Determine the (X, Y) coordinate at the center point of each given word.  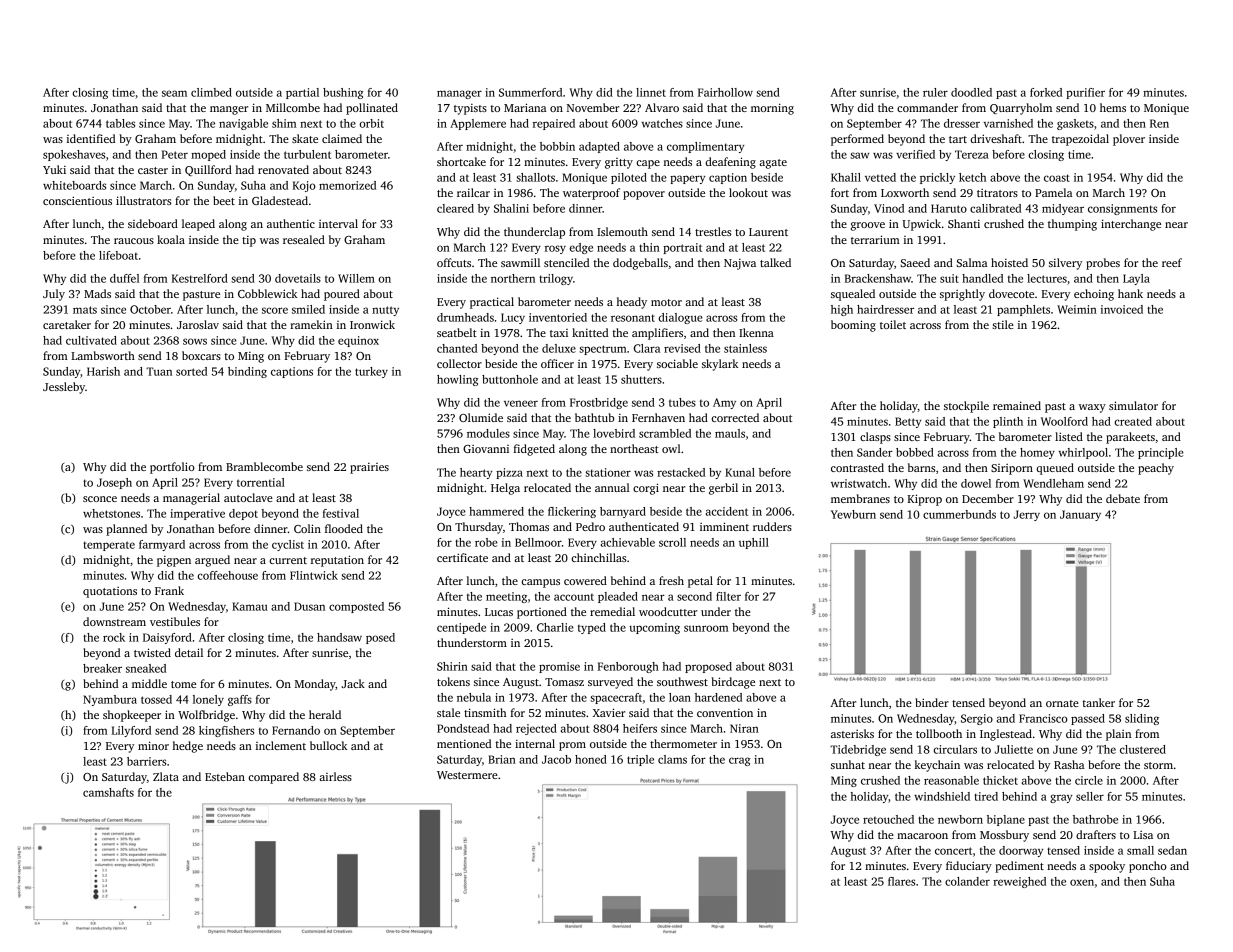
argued (212, 561)
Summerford (530, 92)
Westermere (467, 775)
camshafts (108, 792)
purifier (1085, 93)
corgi (646, 489)
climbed (211, 92)
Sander (875, 452)
